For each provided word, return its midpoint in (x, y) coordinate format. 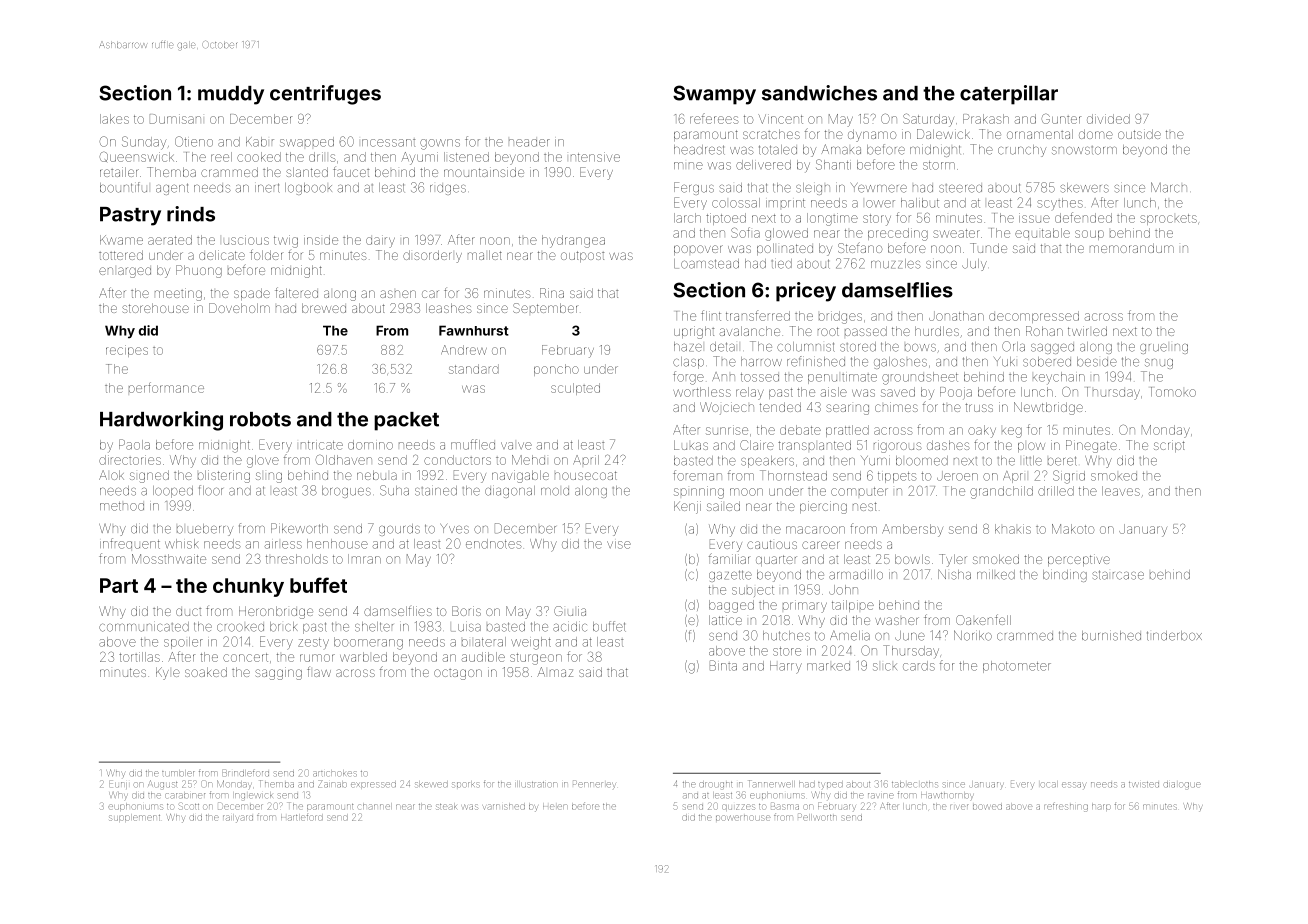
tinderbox (1174, 636)
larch (687, 218)
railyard (238, 819)
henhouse (337, 544)
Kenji (687, 507)
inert (267, 188)
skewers (1084, 188)
